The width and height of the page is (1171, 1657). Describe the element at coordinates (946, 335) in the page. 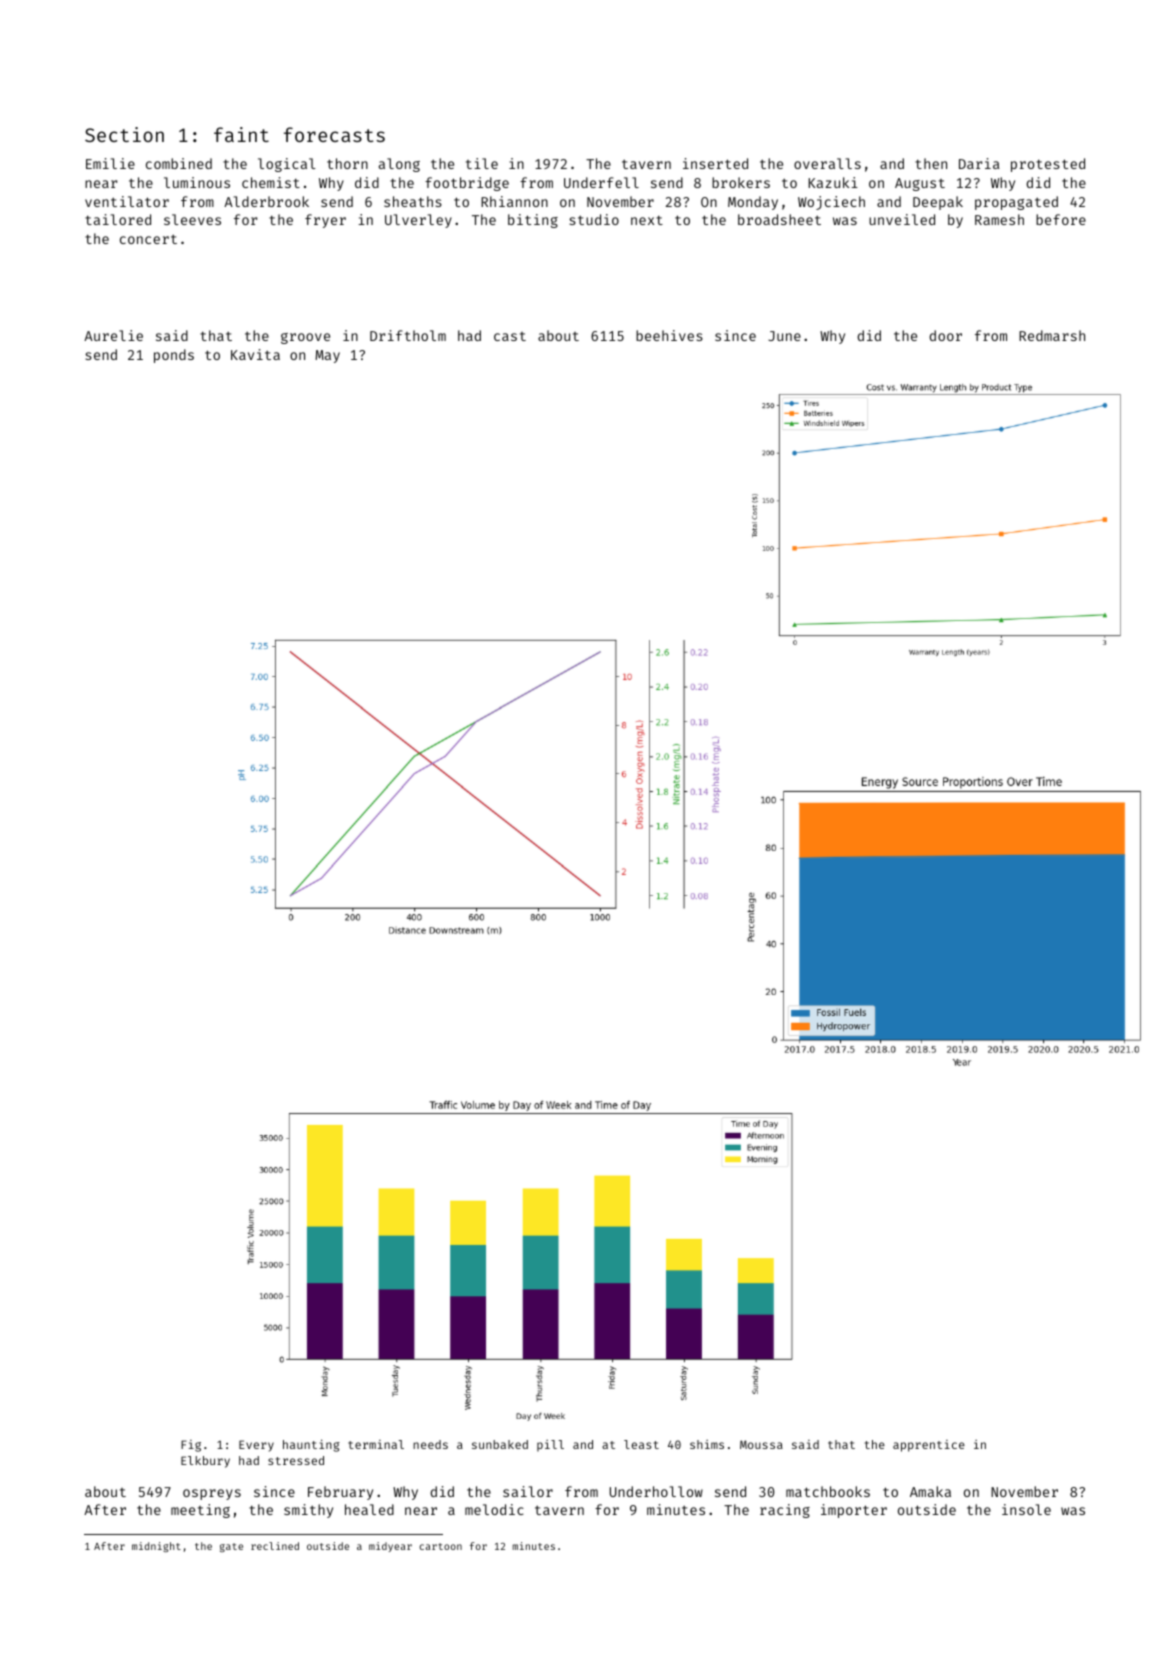

I see `door` at that location.
